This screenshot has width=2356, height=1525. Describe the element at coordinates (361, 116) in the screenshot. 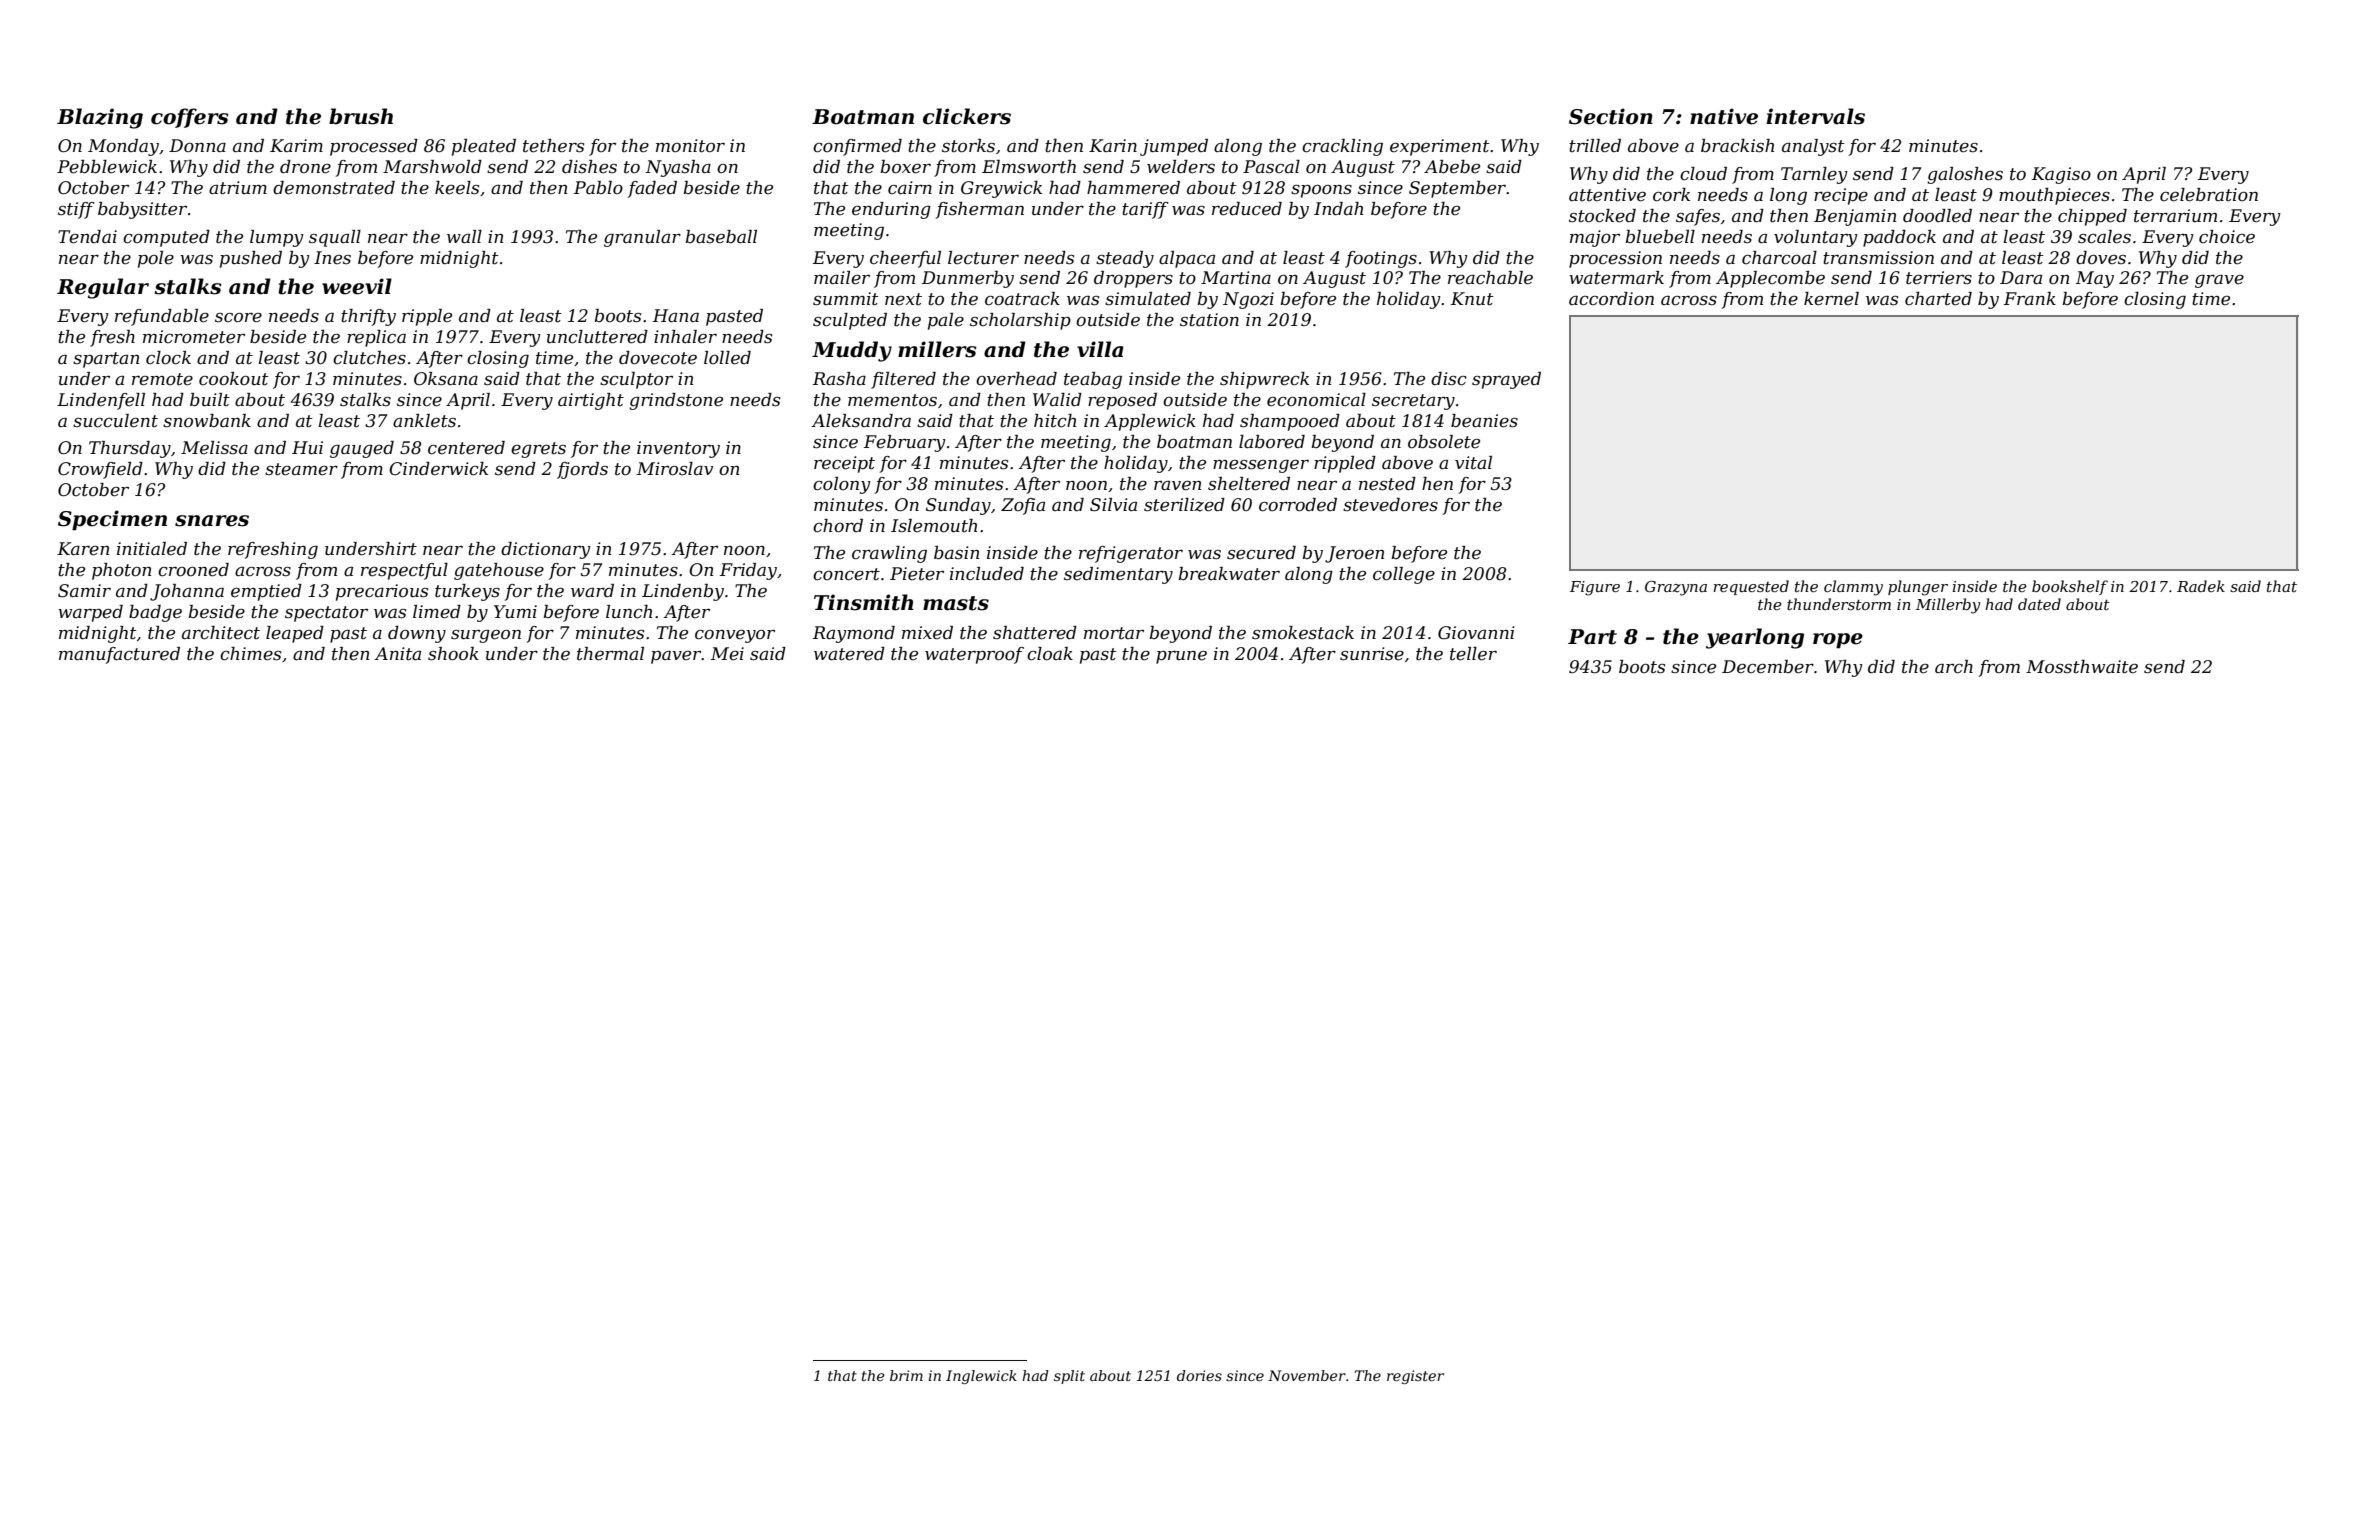

I see `brush` at that location.
